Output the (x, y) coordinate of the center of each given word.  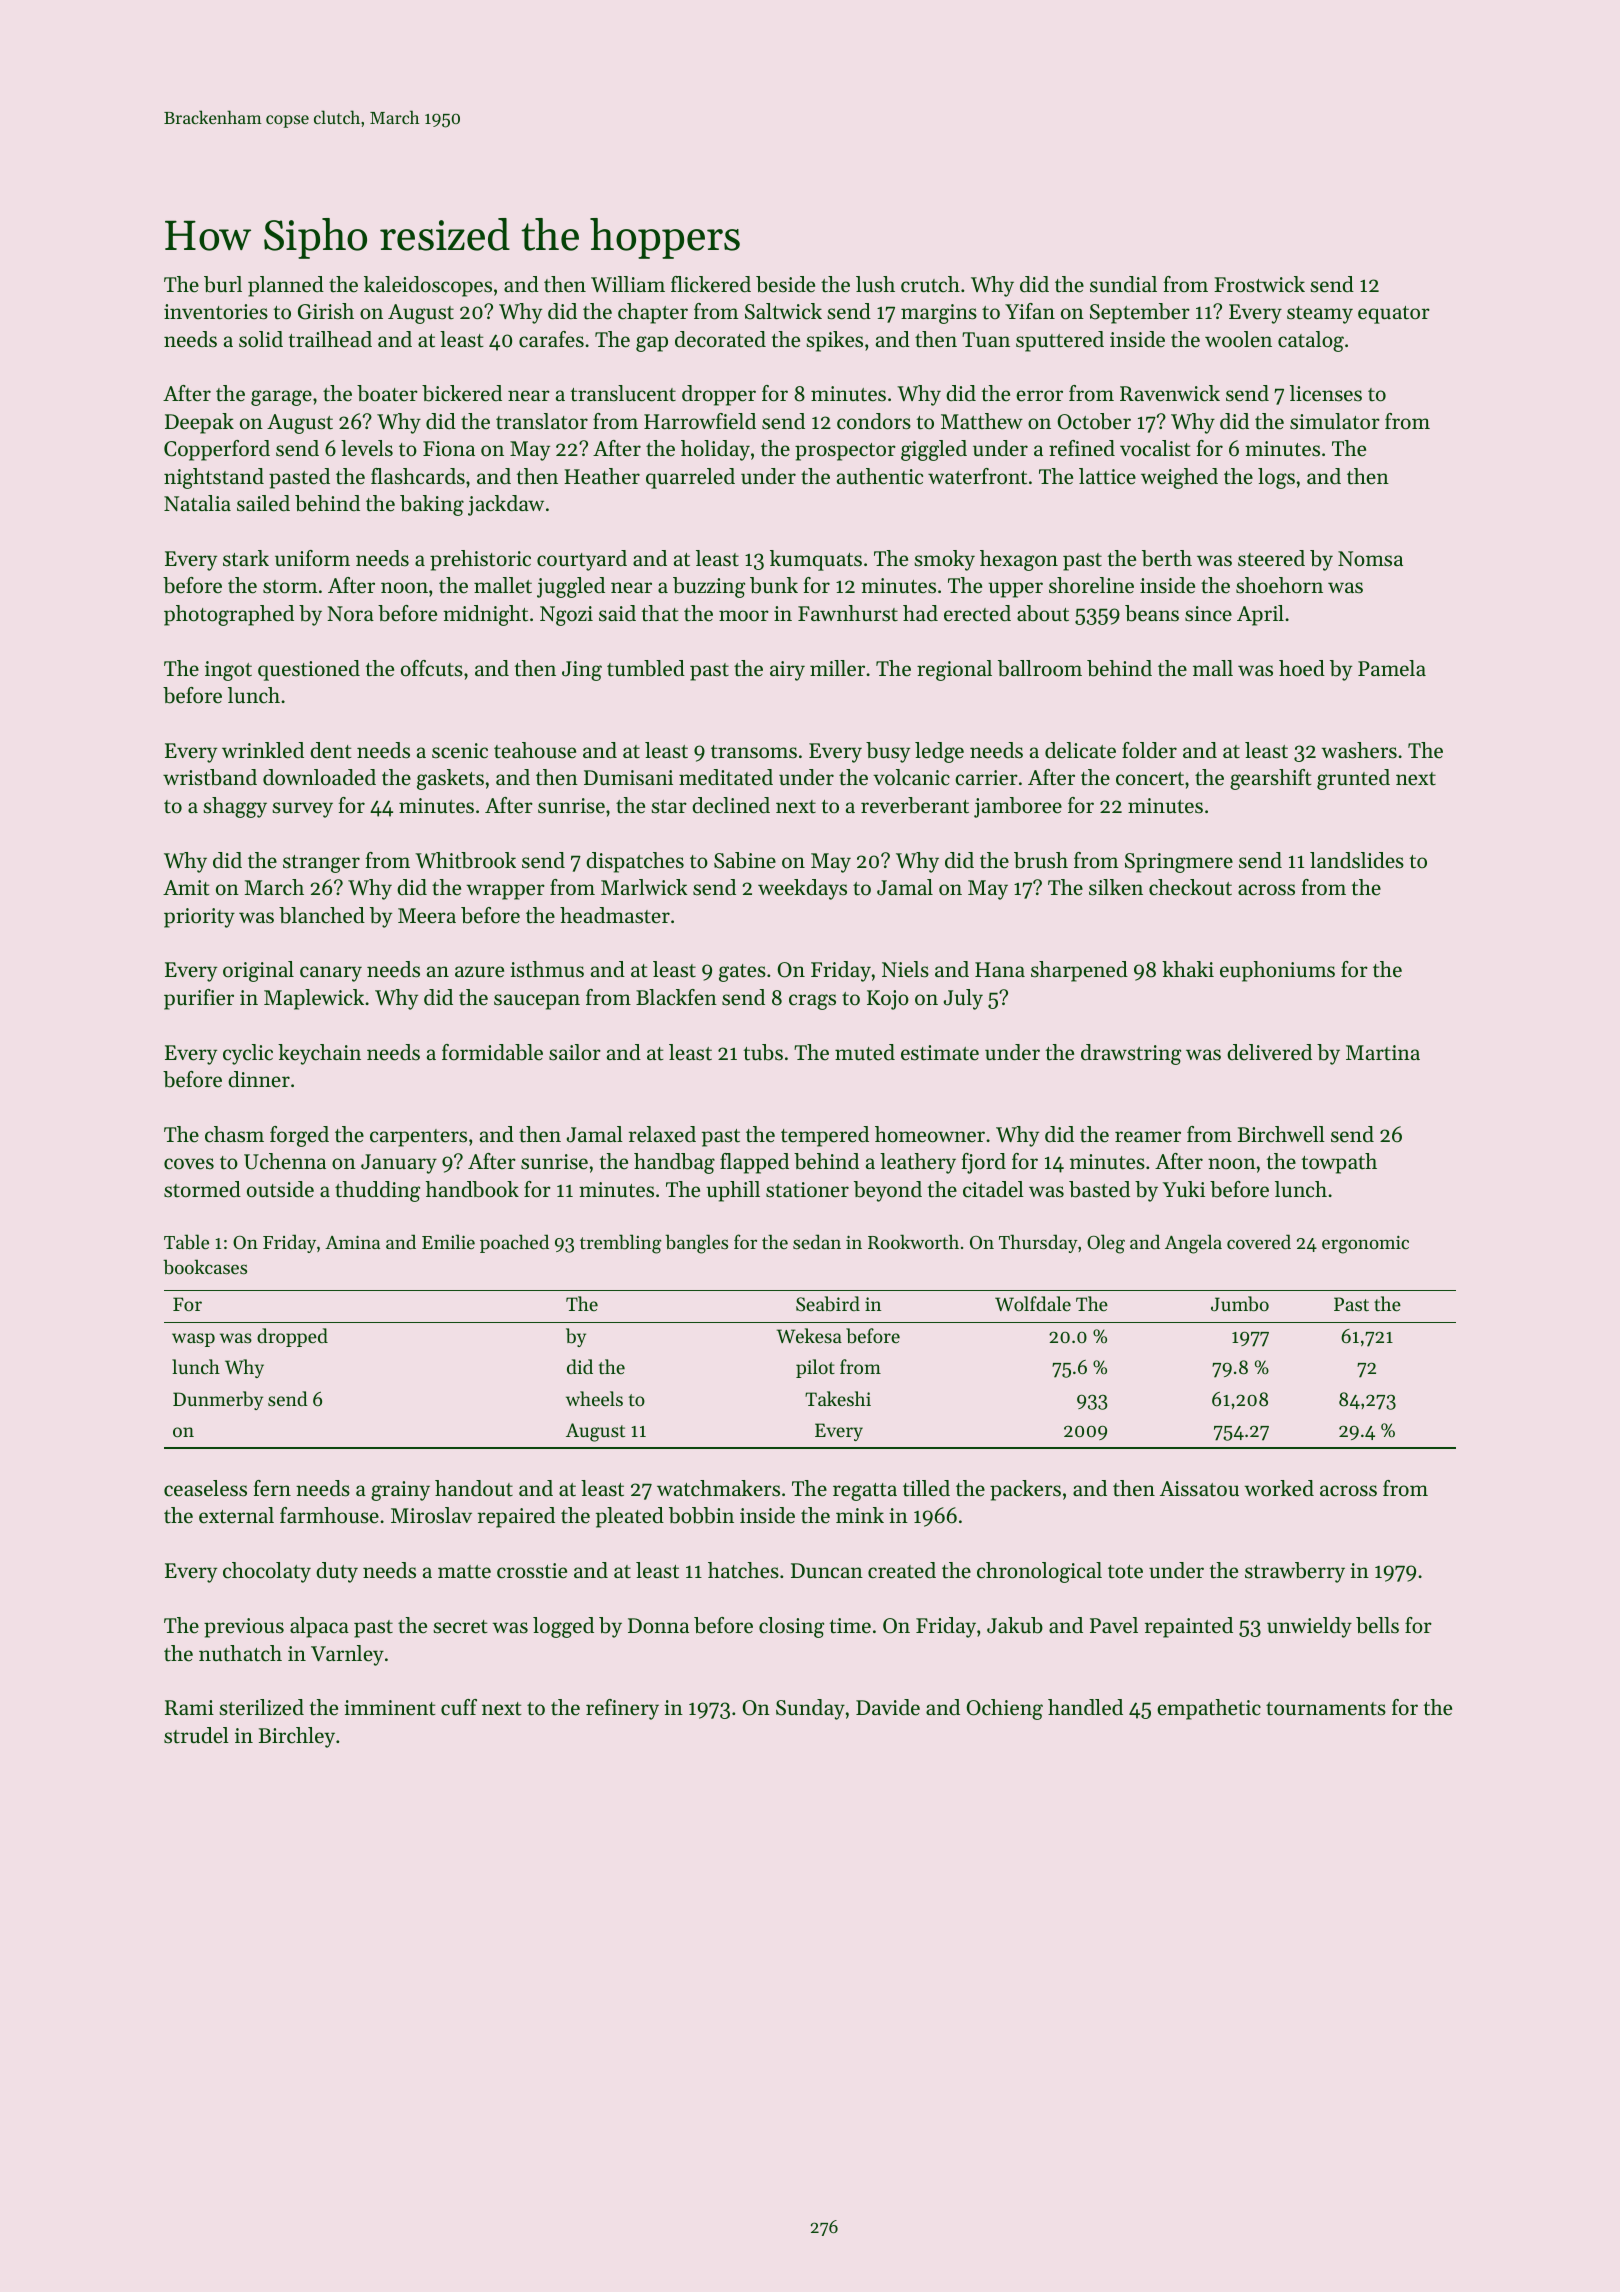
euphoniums (1277, 971)
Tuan (986, 339)
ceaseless (205, 1488)
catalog (1311, 341)
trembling (621, 1244)
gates (742, 973)
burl (223, 284)
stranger (321, 864)
